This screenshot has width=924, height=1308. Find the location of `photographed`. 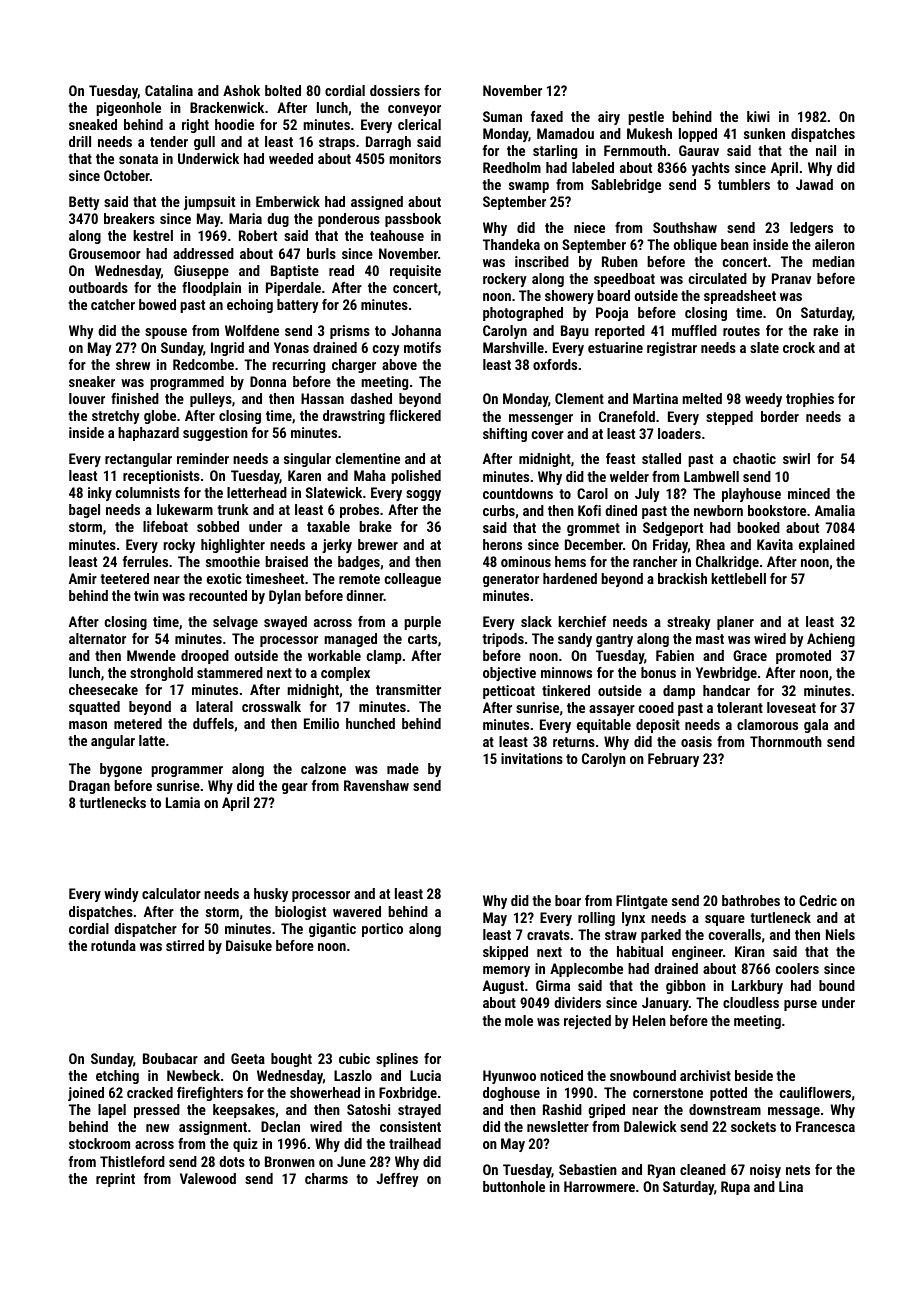

photographed is located at coordinates (523, 314).
